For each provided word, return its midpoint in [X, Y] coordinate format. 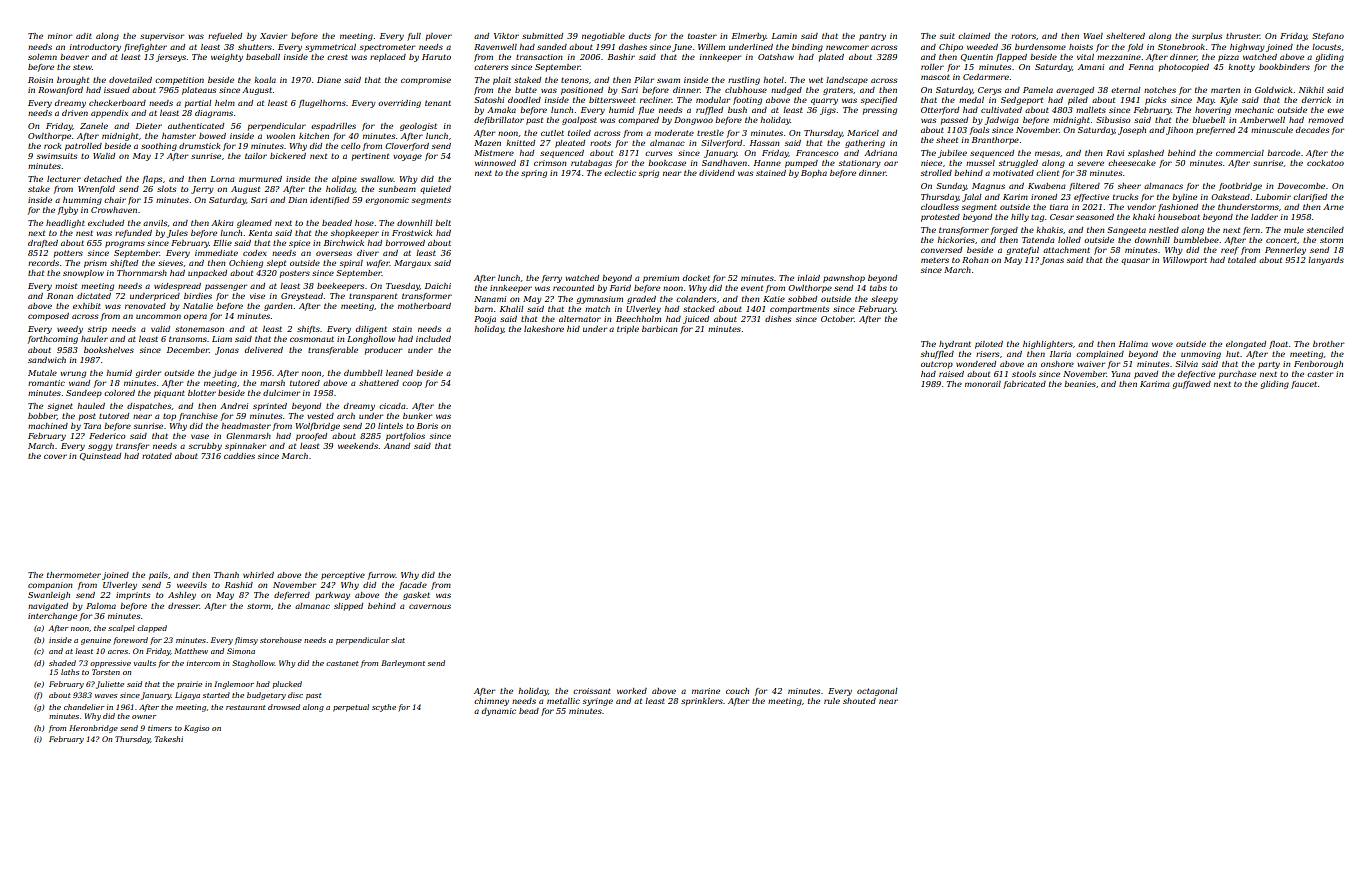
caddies [239, 456]
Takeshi [169, 739]
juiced [696, 320]
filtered [1084, 187]
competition [179, 81]
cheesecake [1132, 163]
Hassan [764, 143]
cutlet [552, 133]
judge [224, 374]
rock [52, 146]
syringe [598, 702]
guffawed [1192, 385]
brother [1328, 344]
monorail [983, 384]
